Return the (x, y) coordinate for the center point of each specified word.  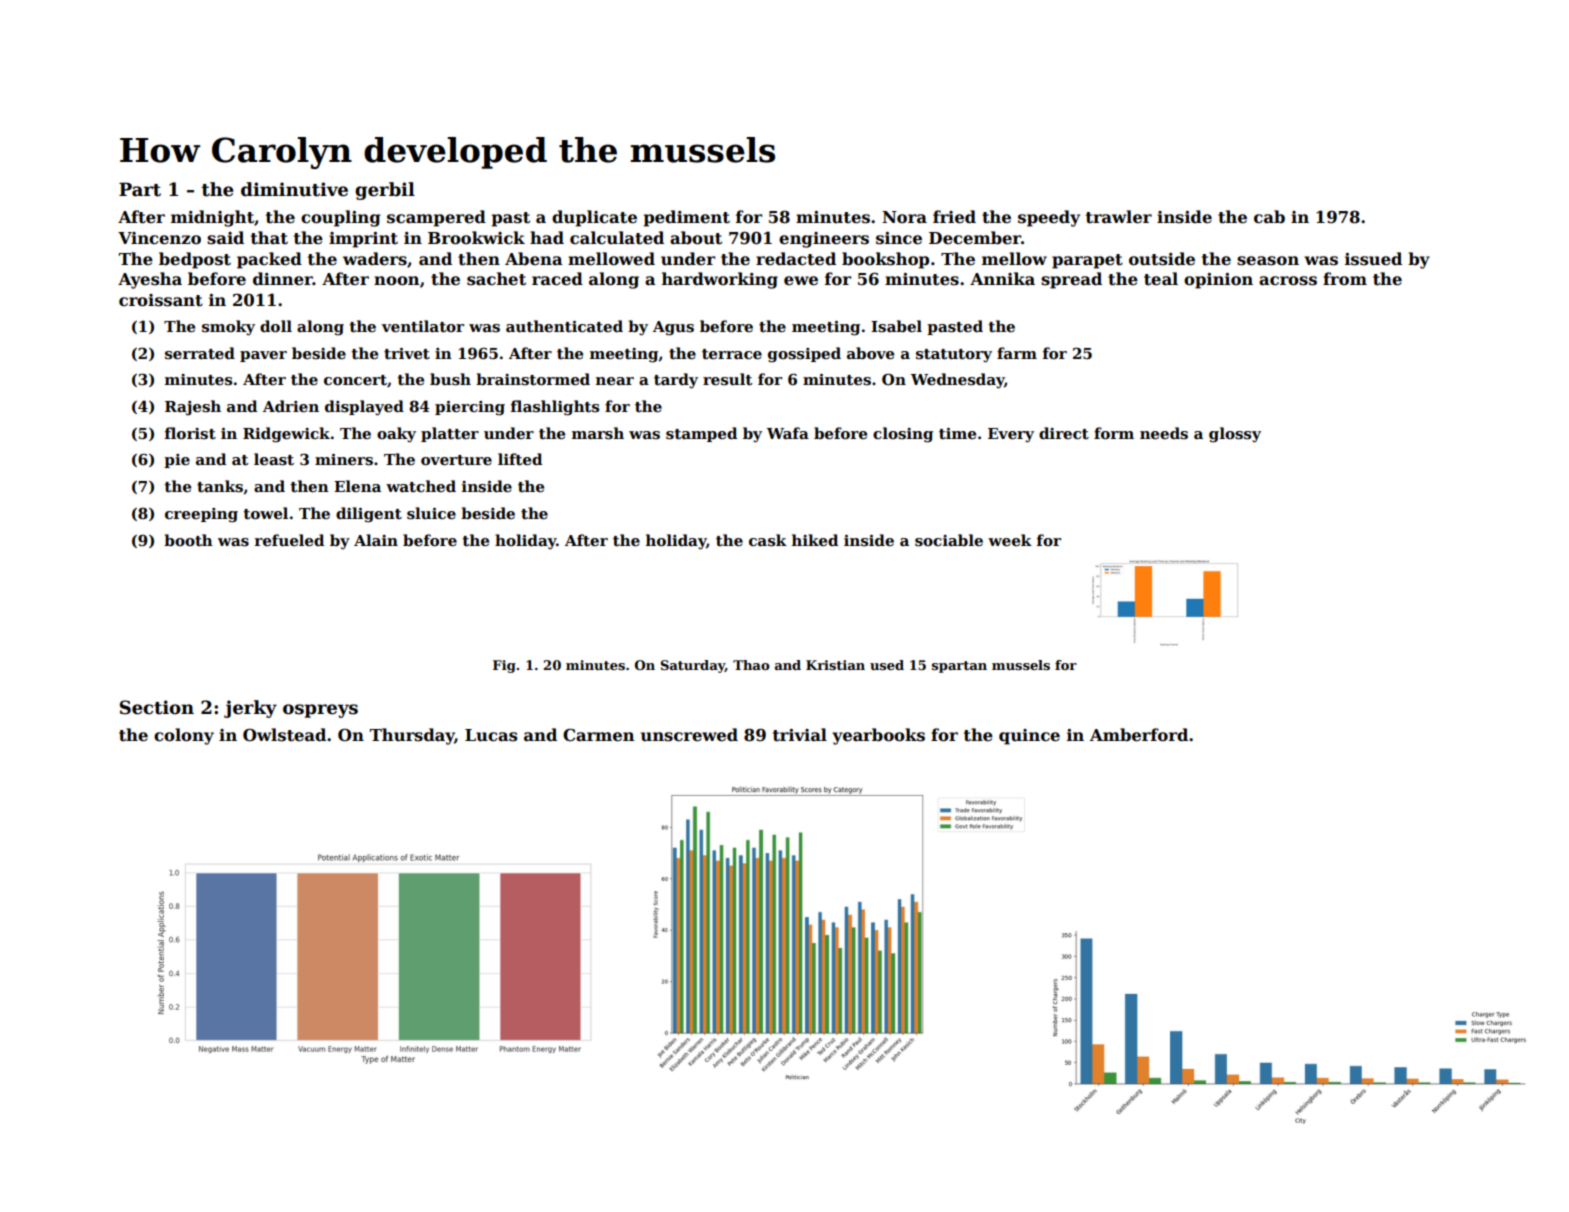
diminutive (294, 189)
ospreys (320, 711)
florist (190, 433)
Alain (376, 540)
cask (768, 540)
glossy (1235, 435)
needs (1164, 433)
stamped (701, 434)
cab (1269, 217)
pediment (687, 218)
